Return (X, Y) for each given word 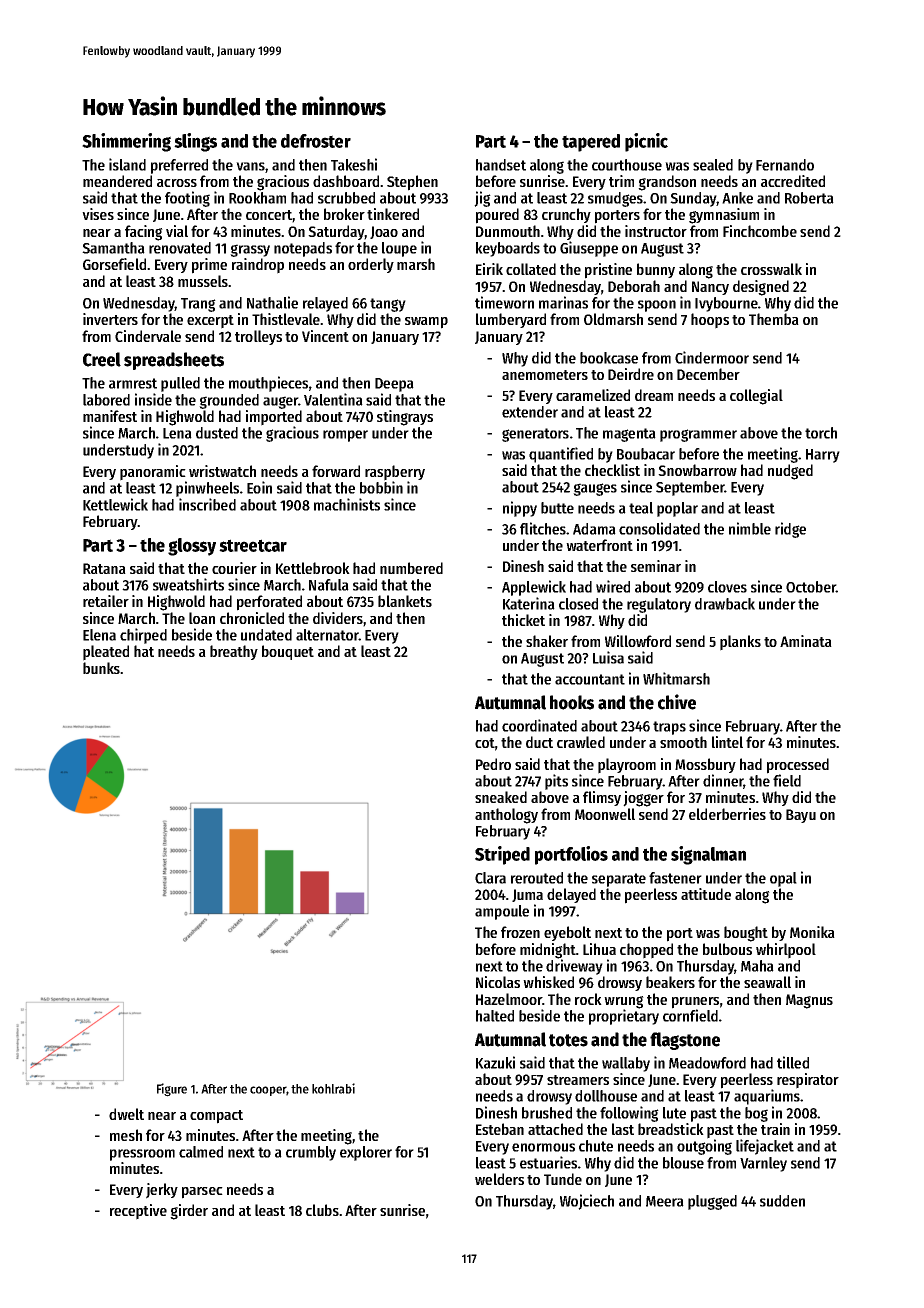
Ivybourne (726, 304)
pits (556, 782)
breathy (234, 652)
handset (501, 165)
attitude (706, 894)
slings (195, 142)
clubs (322, 1210)
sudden (782, 1201)
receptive (138, 1212)
